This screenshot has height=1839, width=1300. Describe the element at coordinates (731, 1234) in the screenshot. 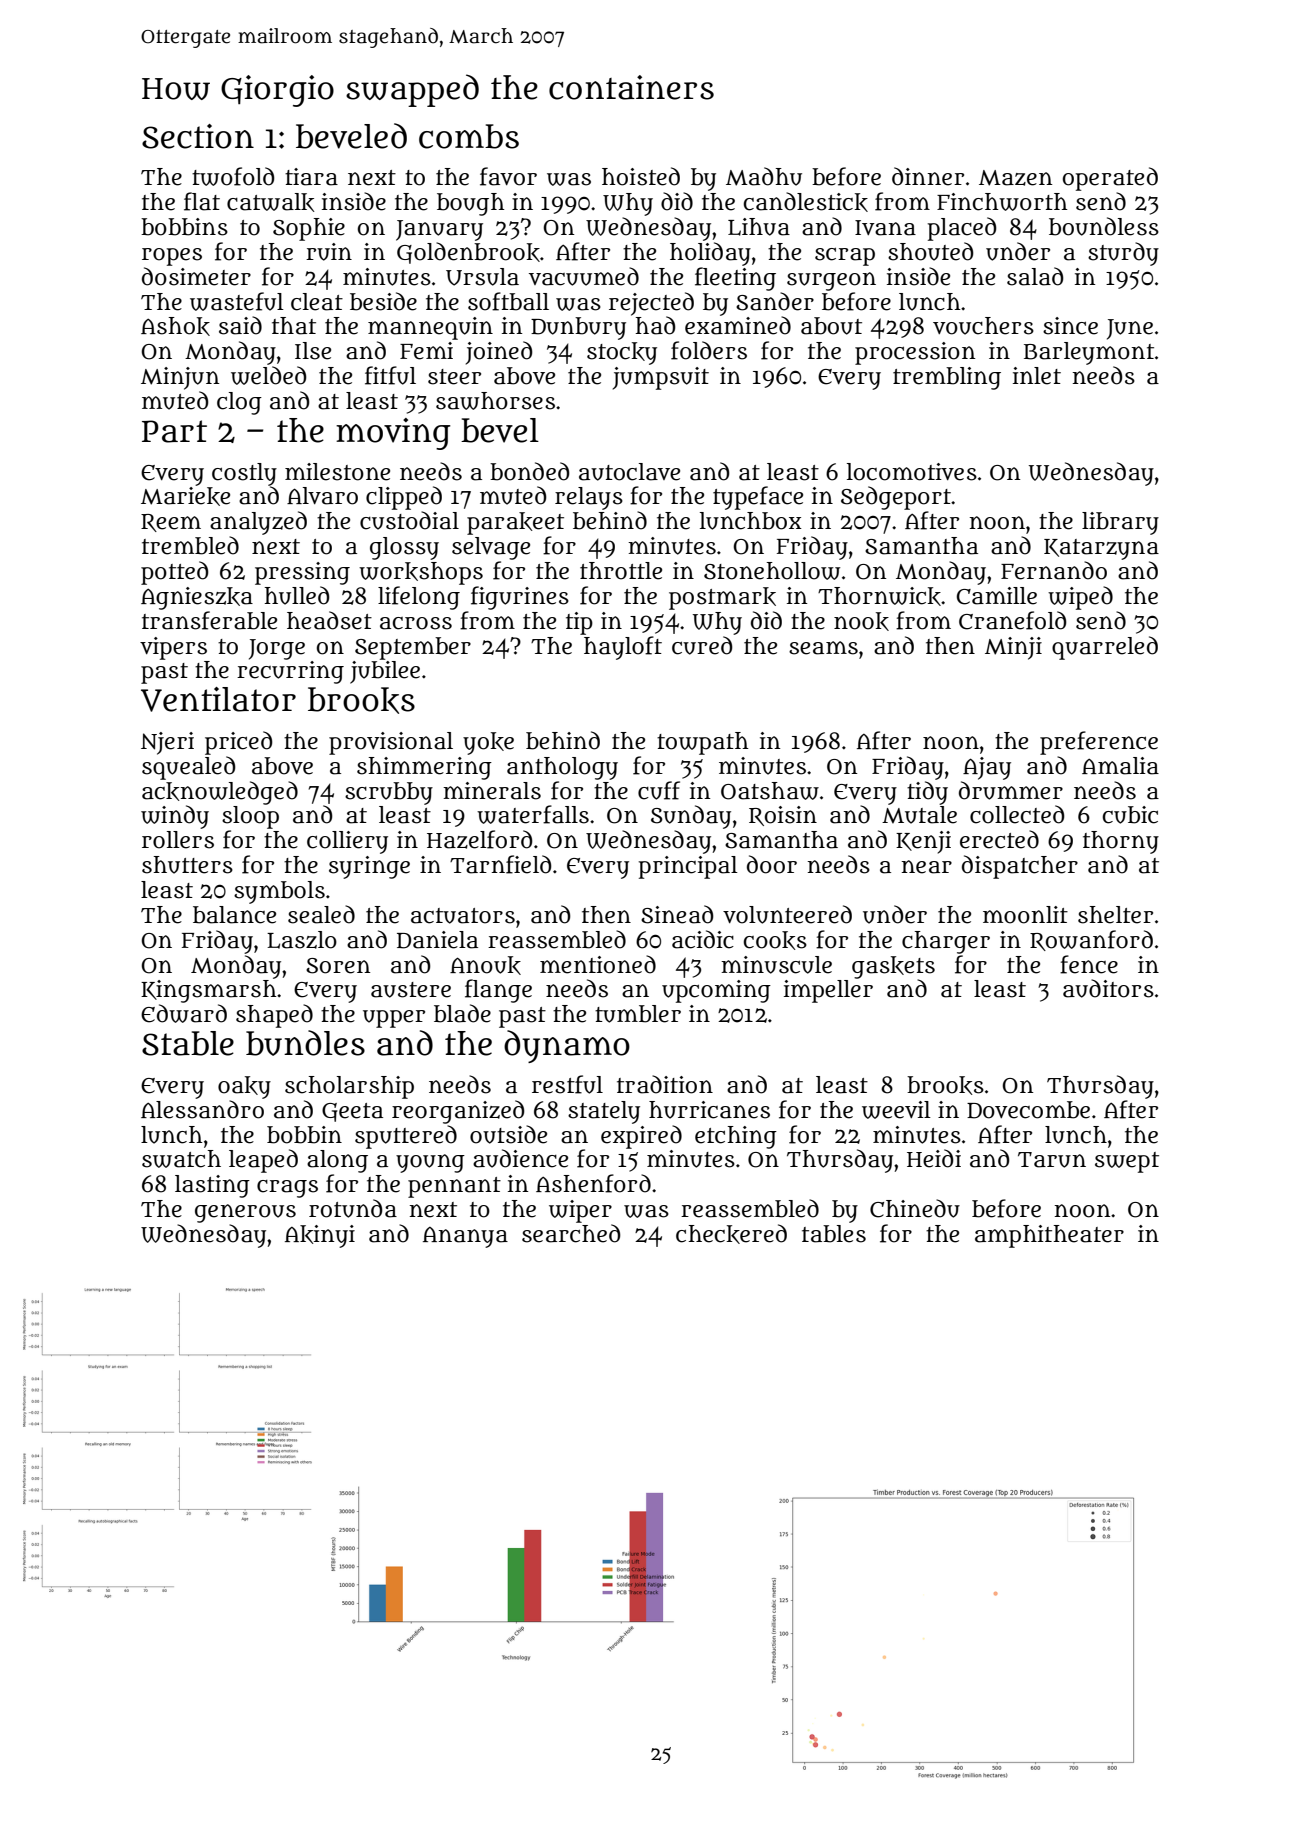

I see `checkered` at that location.
